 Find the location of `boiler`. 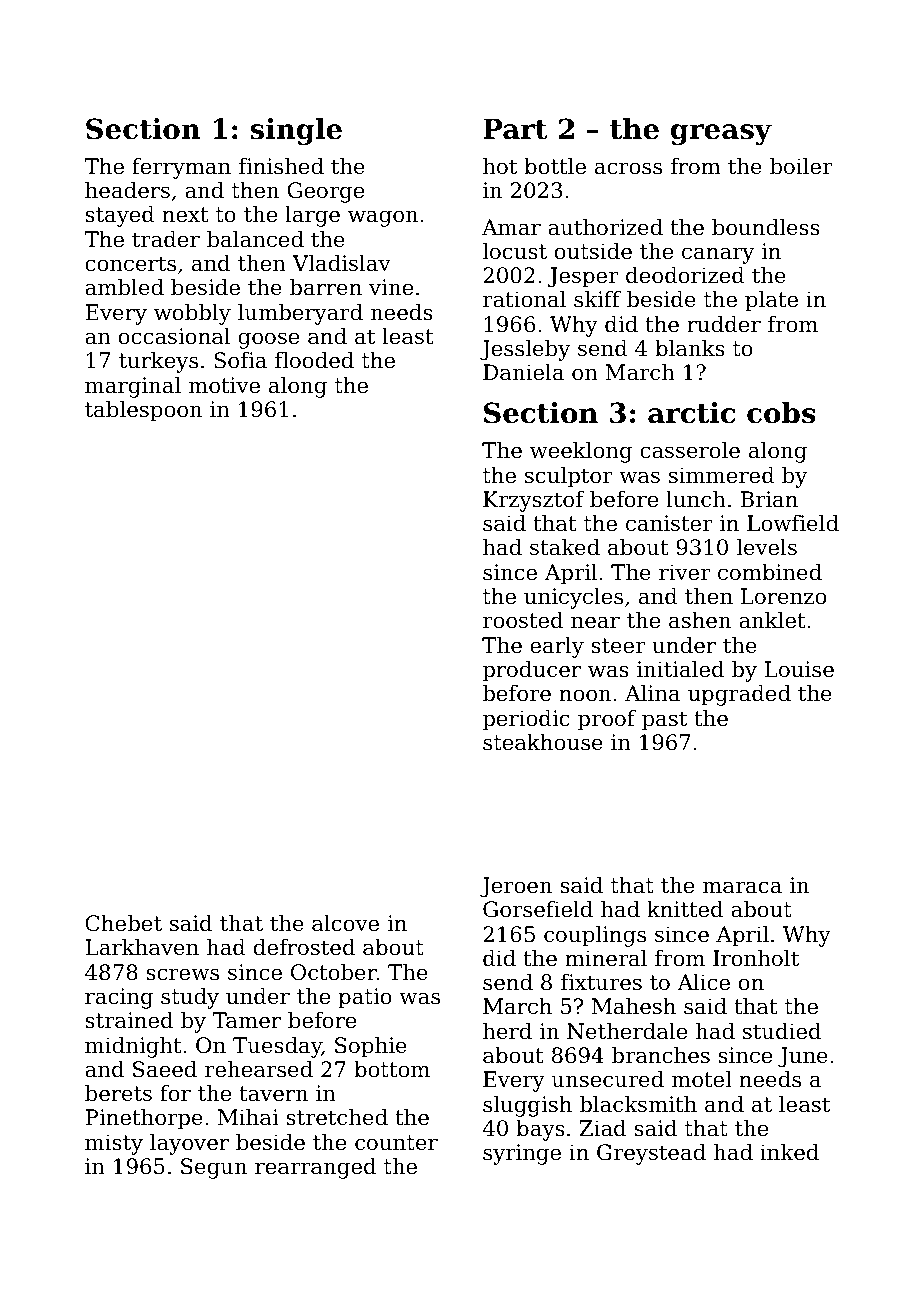

boiler is located at coordinates (801, 166).
